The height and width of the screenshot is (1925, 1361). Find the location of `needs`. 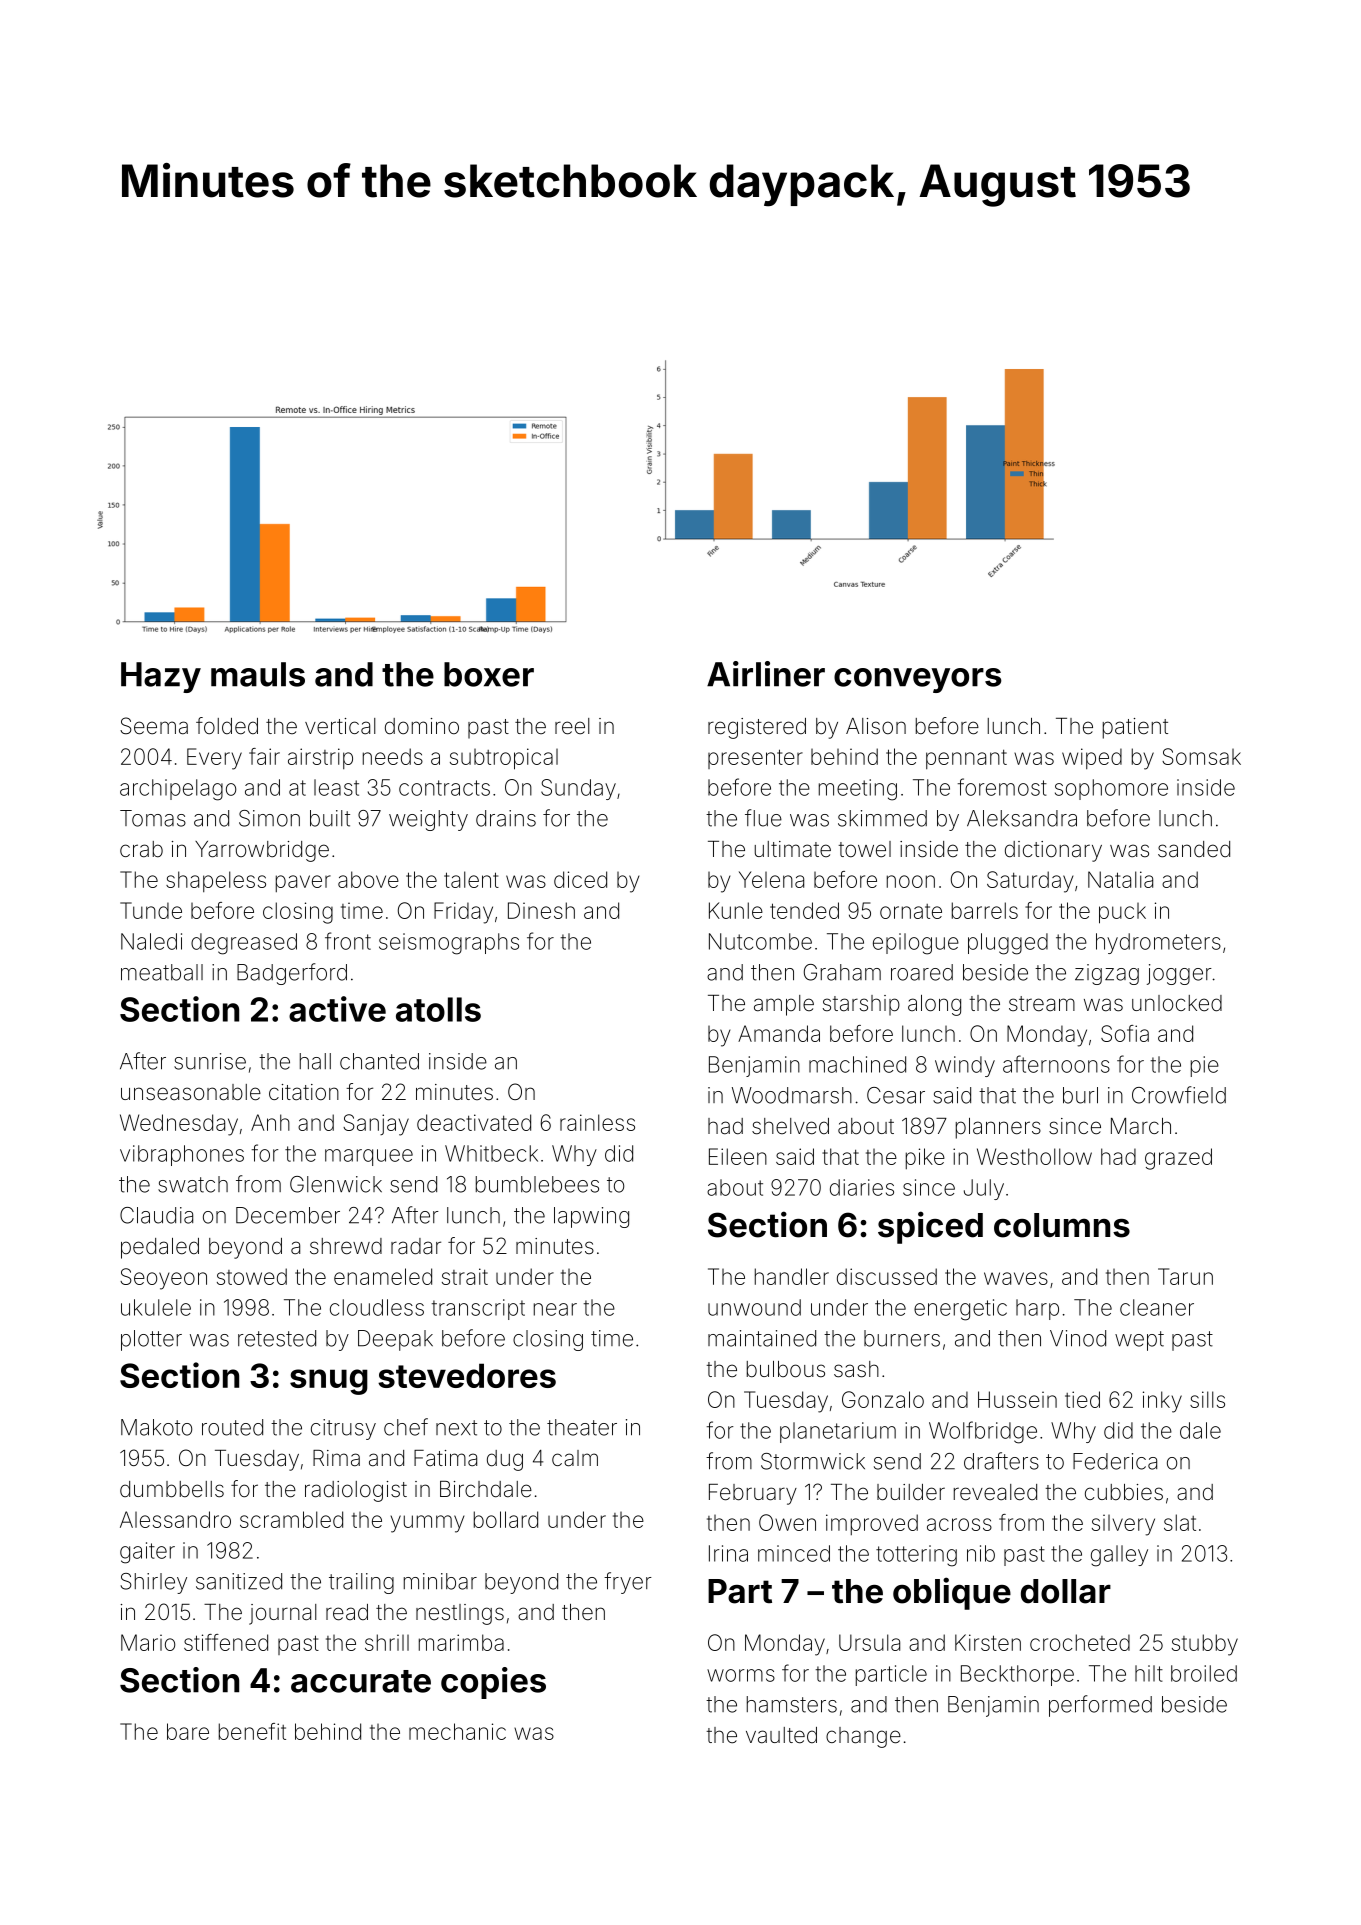

needs is located at coordinates (393, 756).
